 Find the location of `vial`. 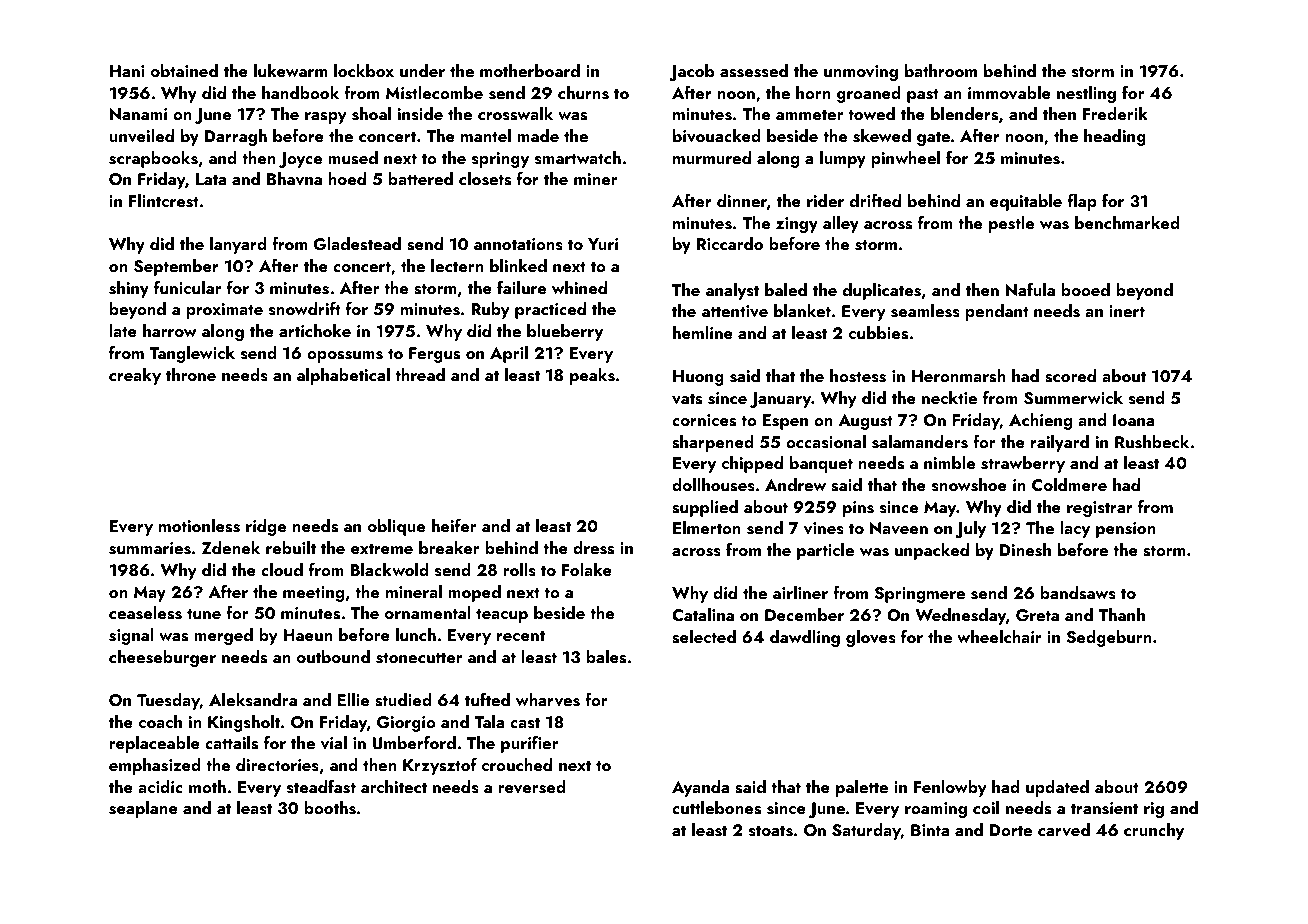

vial is located at coordinates (333, 743).
